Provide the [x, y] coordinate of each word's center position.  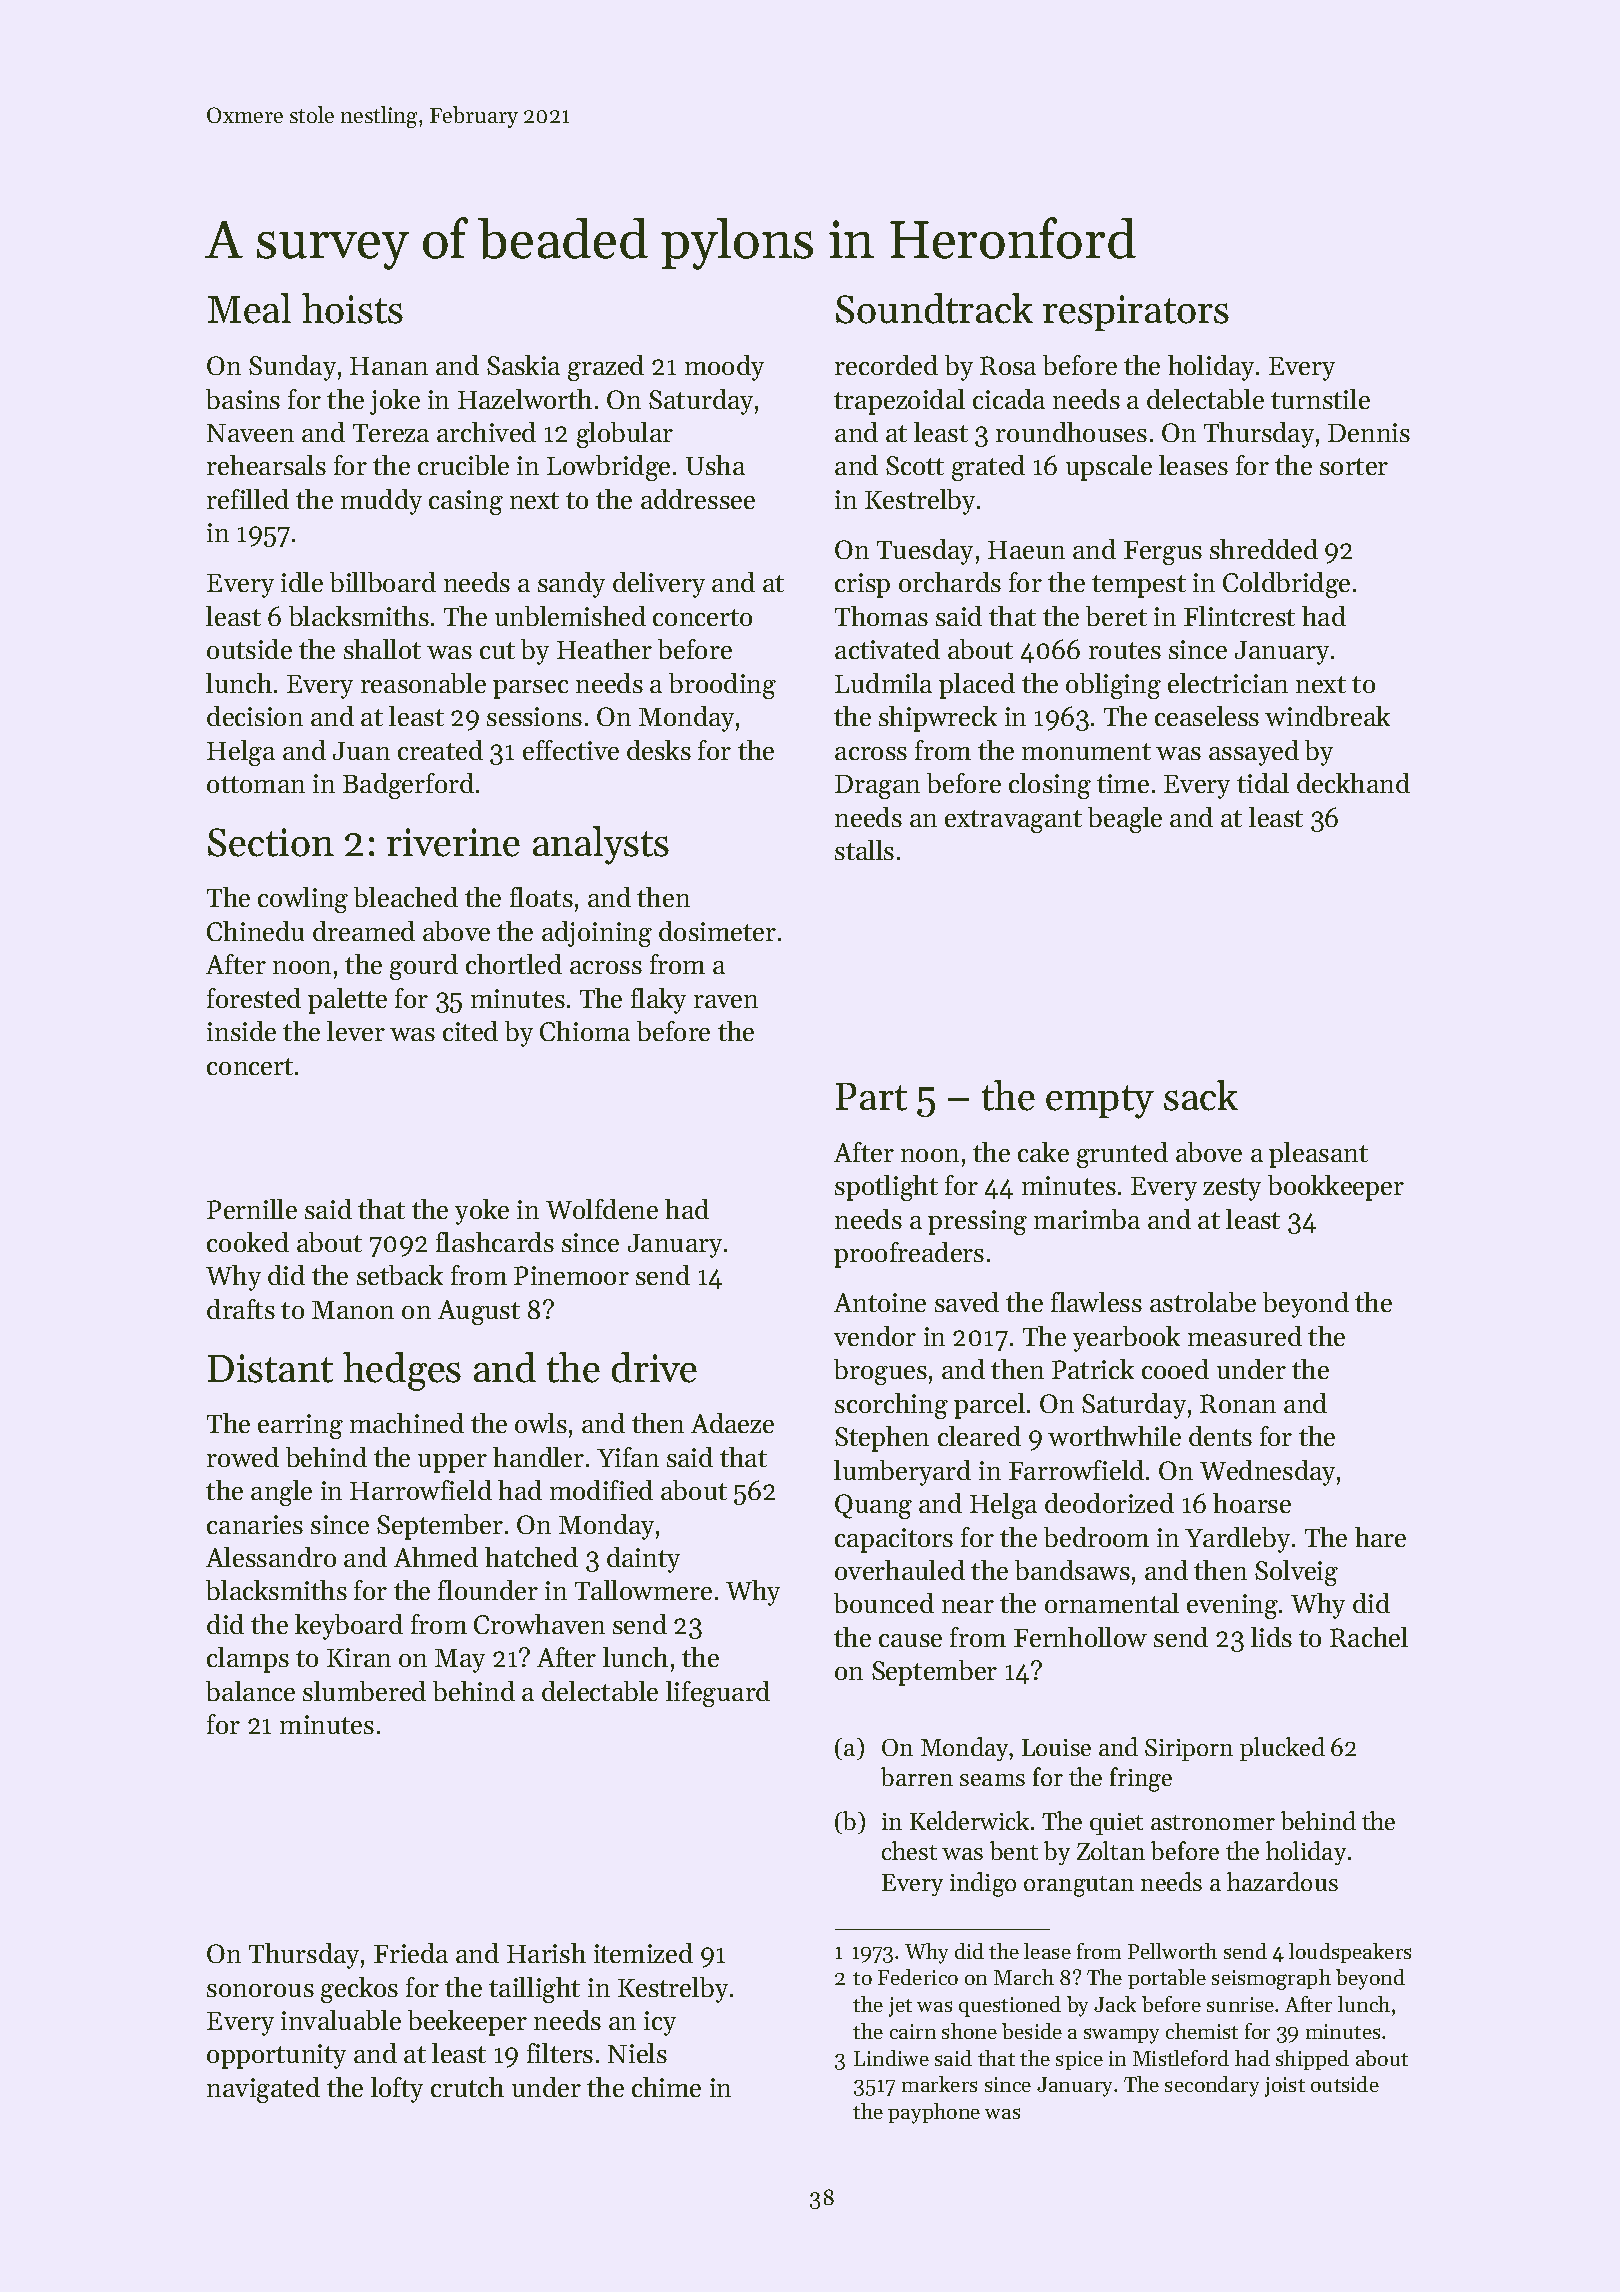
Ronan [1238, 1403]
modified [601, 1490]
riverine [453, 842]
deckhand [1353, 783]
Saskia [523, 365]
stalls [864, 850]
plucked [1282, 1749]
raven [726, 1001]
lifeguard [718, 1694]
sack [1201, 1095]
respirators [1136, 313]
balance [250, 1691]
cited [470, 1031]
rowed [243, 1457]
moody [724, 368]
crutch [467, 2087]
